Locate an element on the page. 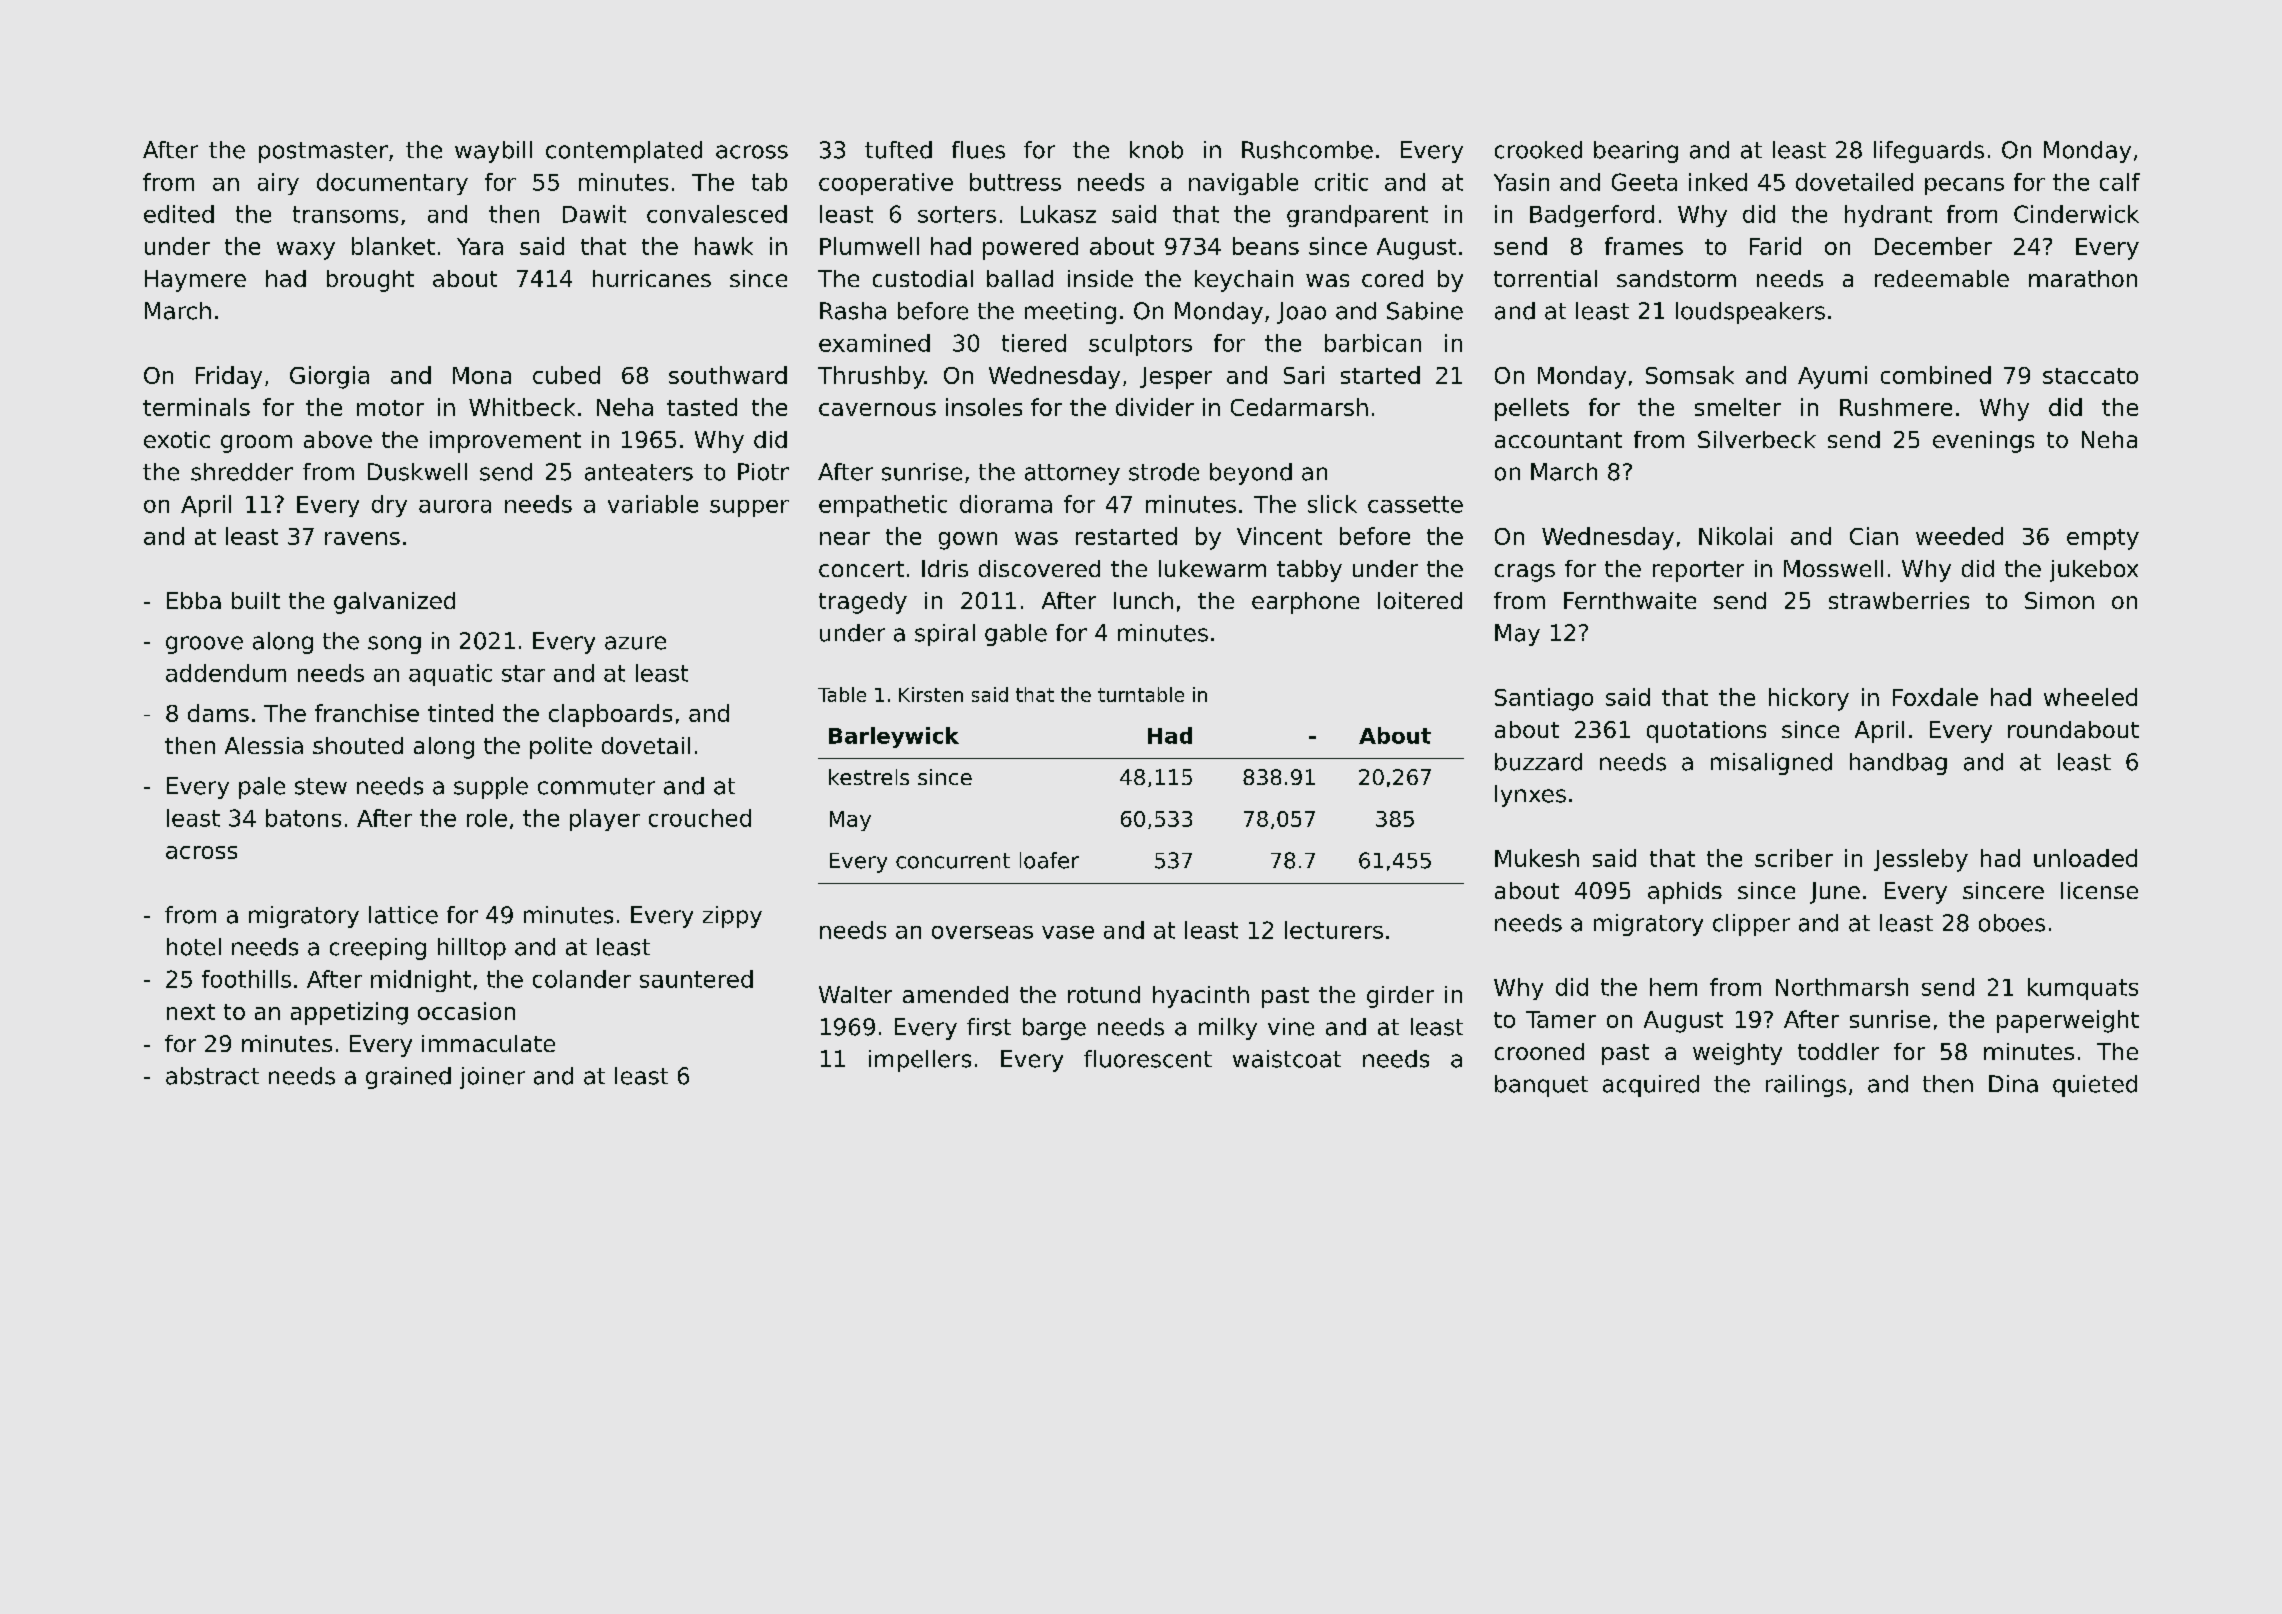  galvanized is located at coordinates (394, 603).
